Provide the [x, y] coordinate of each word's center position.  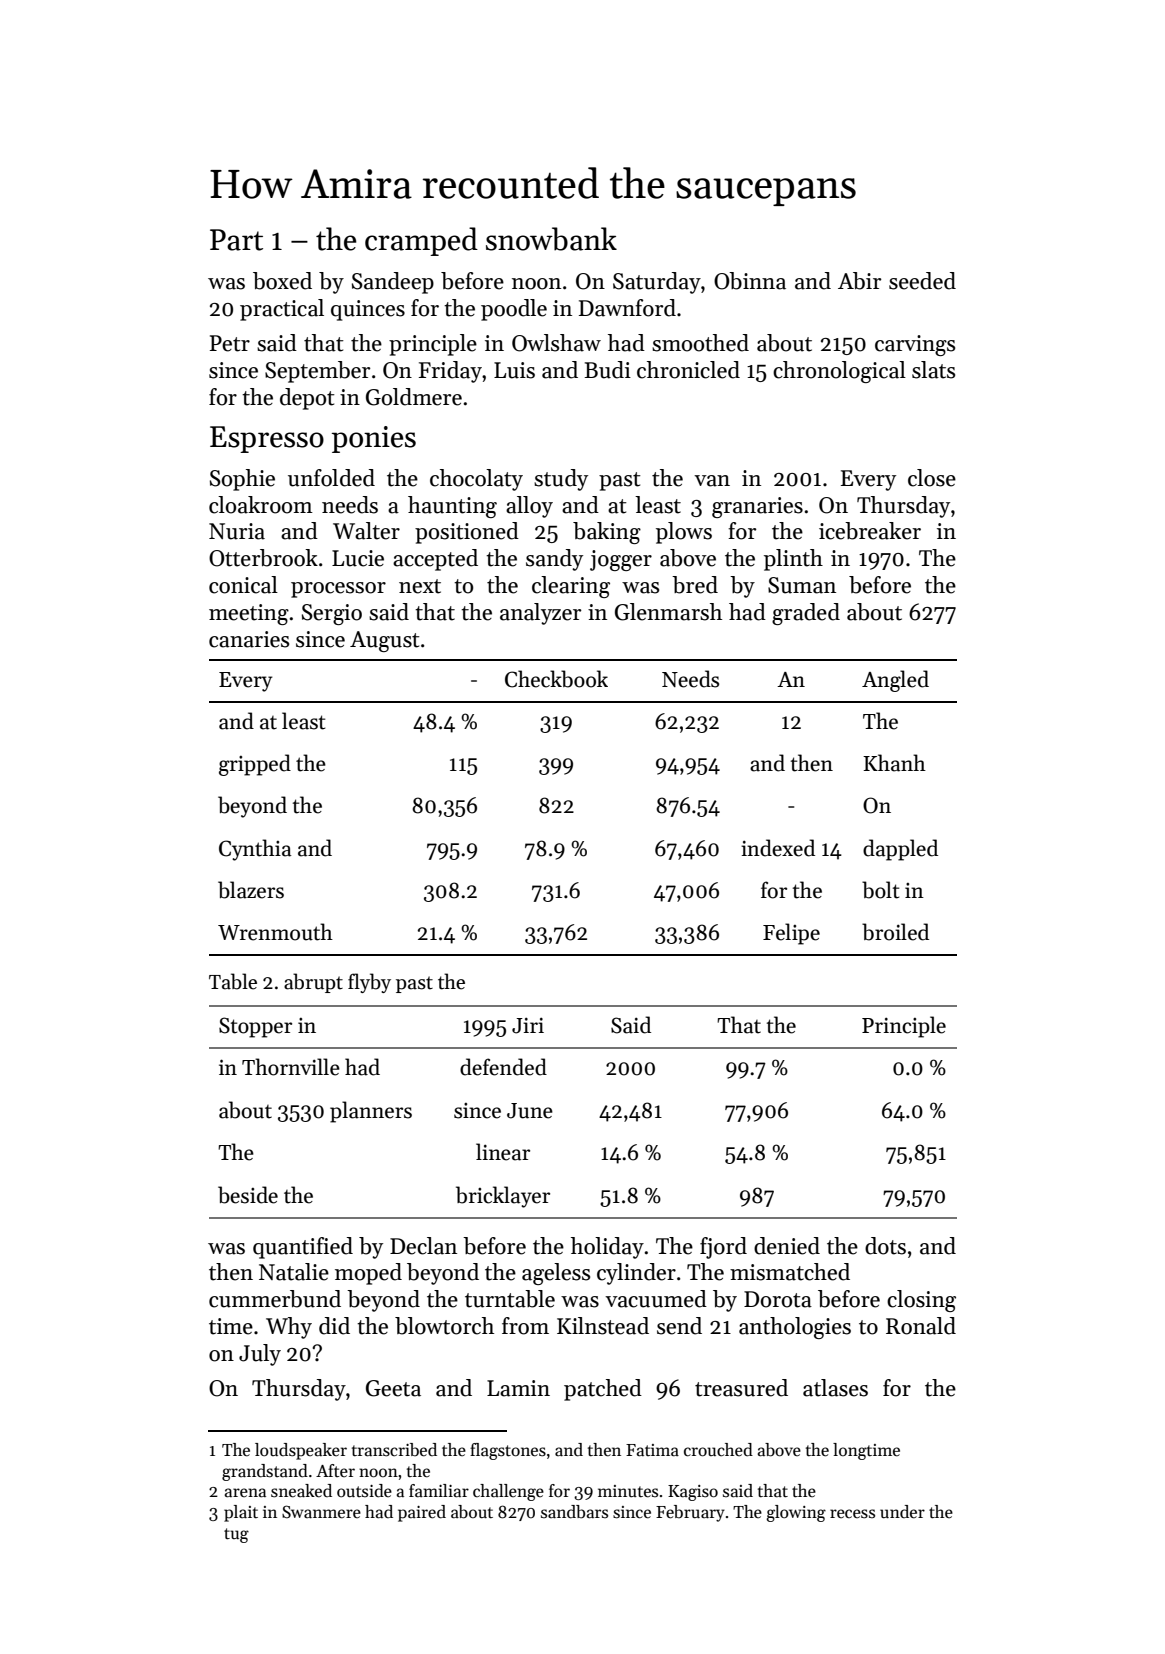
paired [422, 1513]
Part [236, 240]
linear [503, 1152]
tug [236, 1535]
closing [921, 1301]
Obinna [750, 281]
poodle [514, 310]
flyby [369, 983]
